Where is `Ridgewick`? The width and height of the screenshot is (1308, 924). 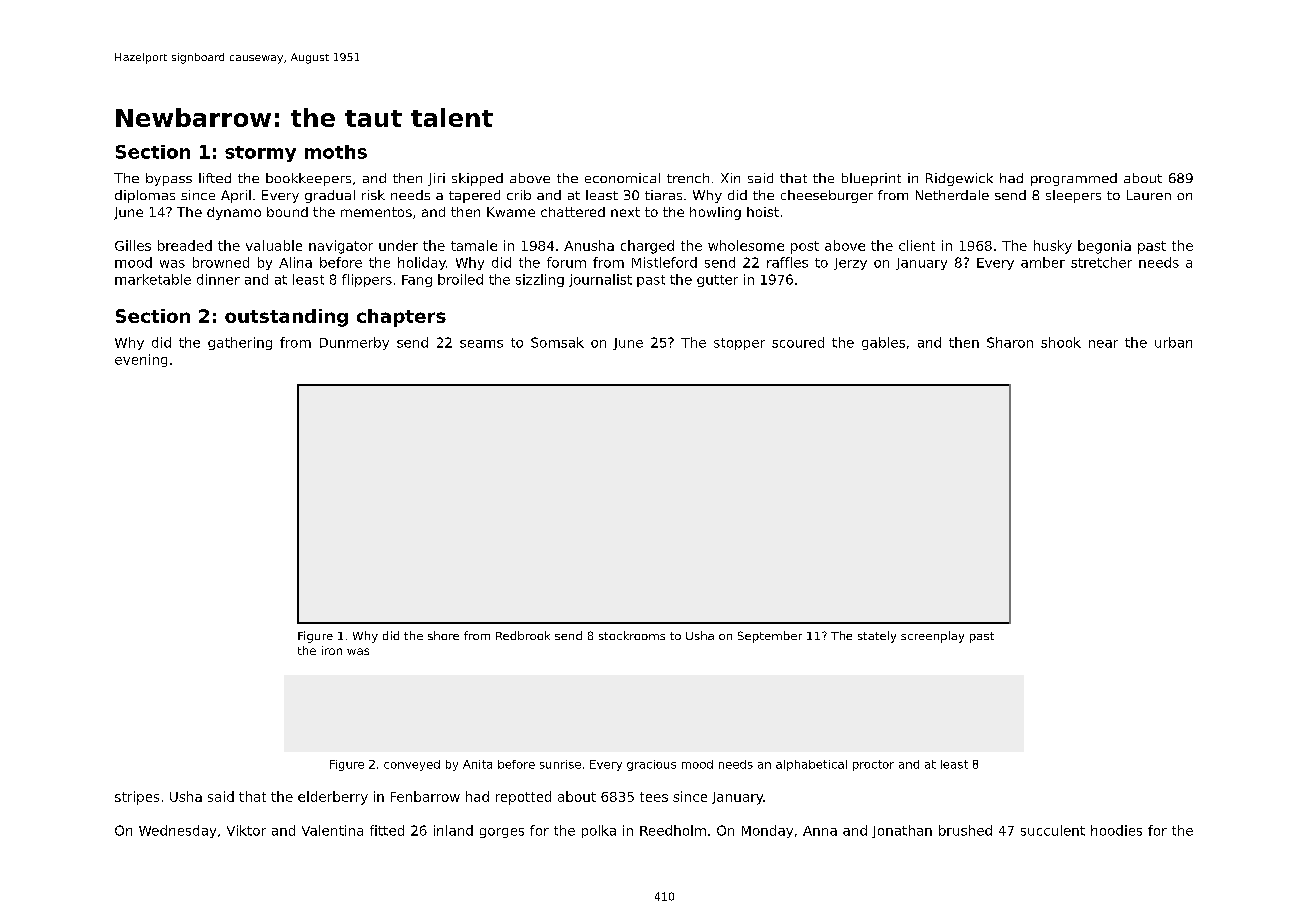 Ridgewick is located at coordinates (959, 179).
